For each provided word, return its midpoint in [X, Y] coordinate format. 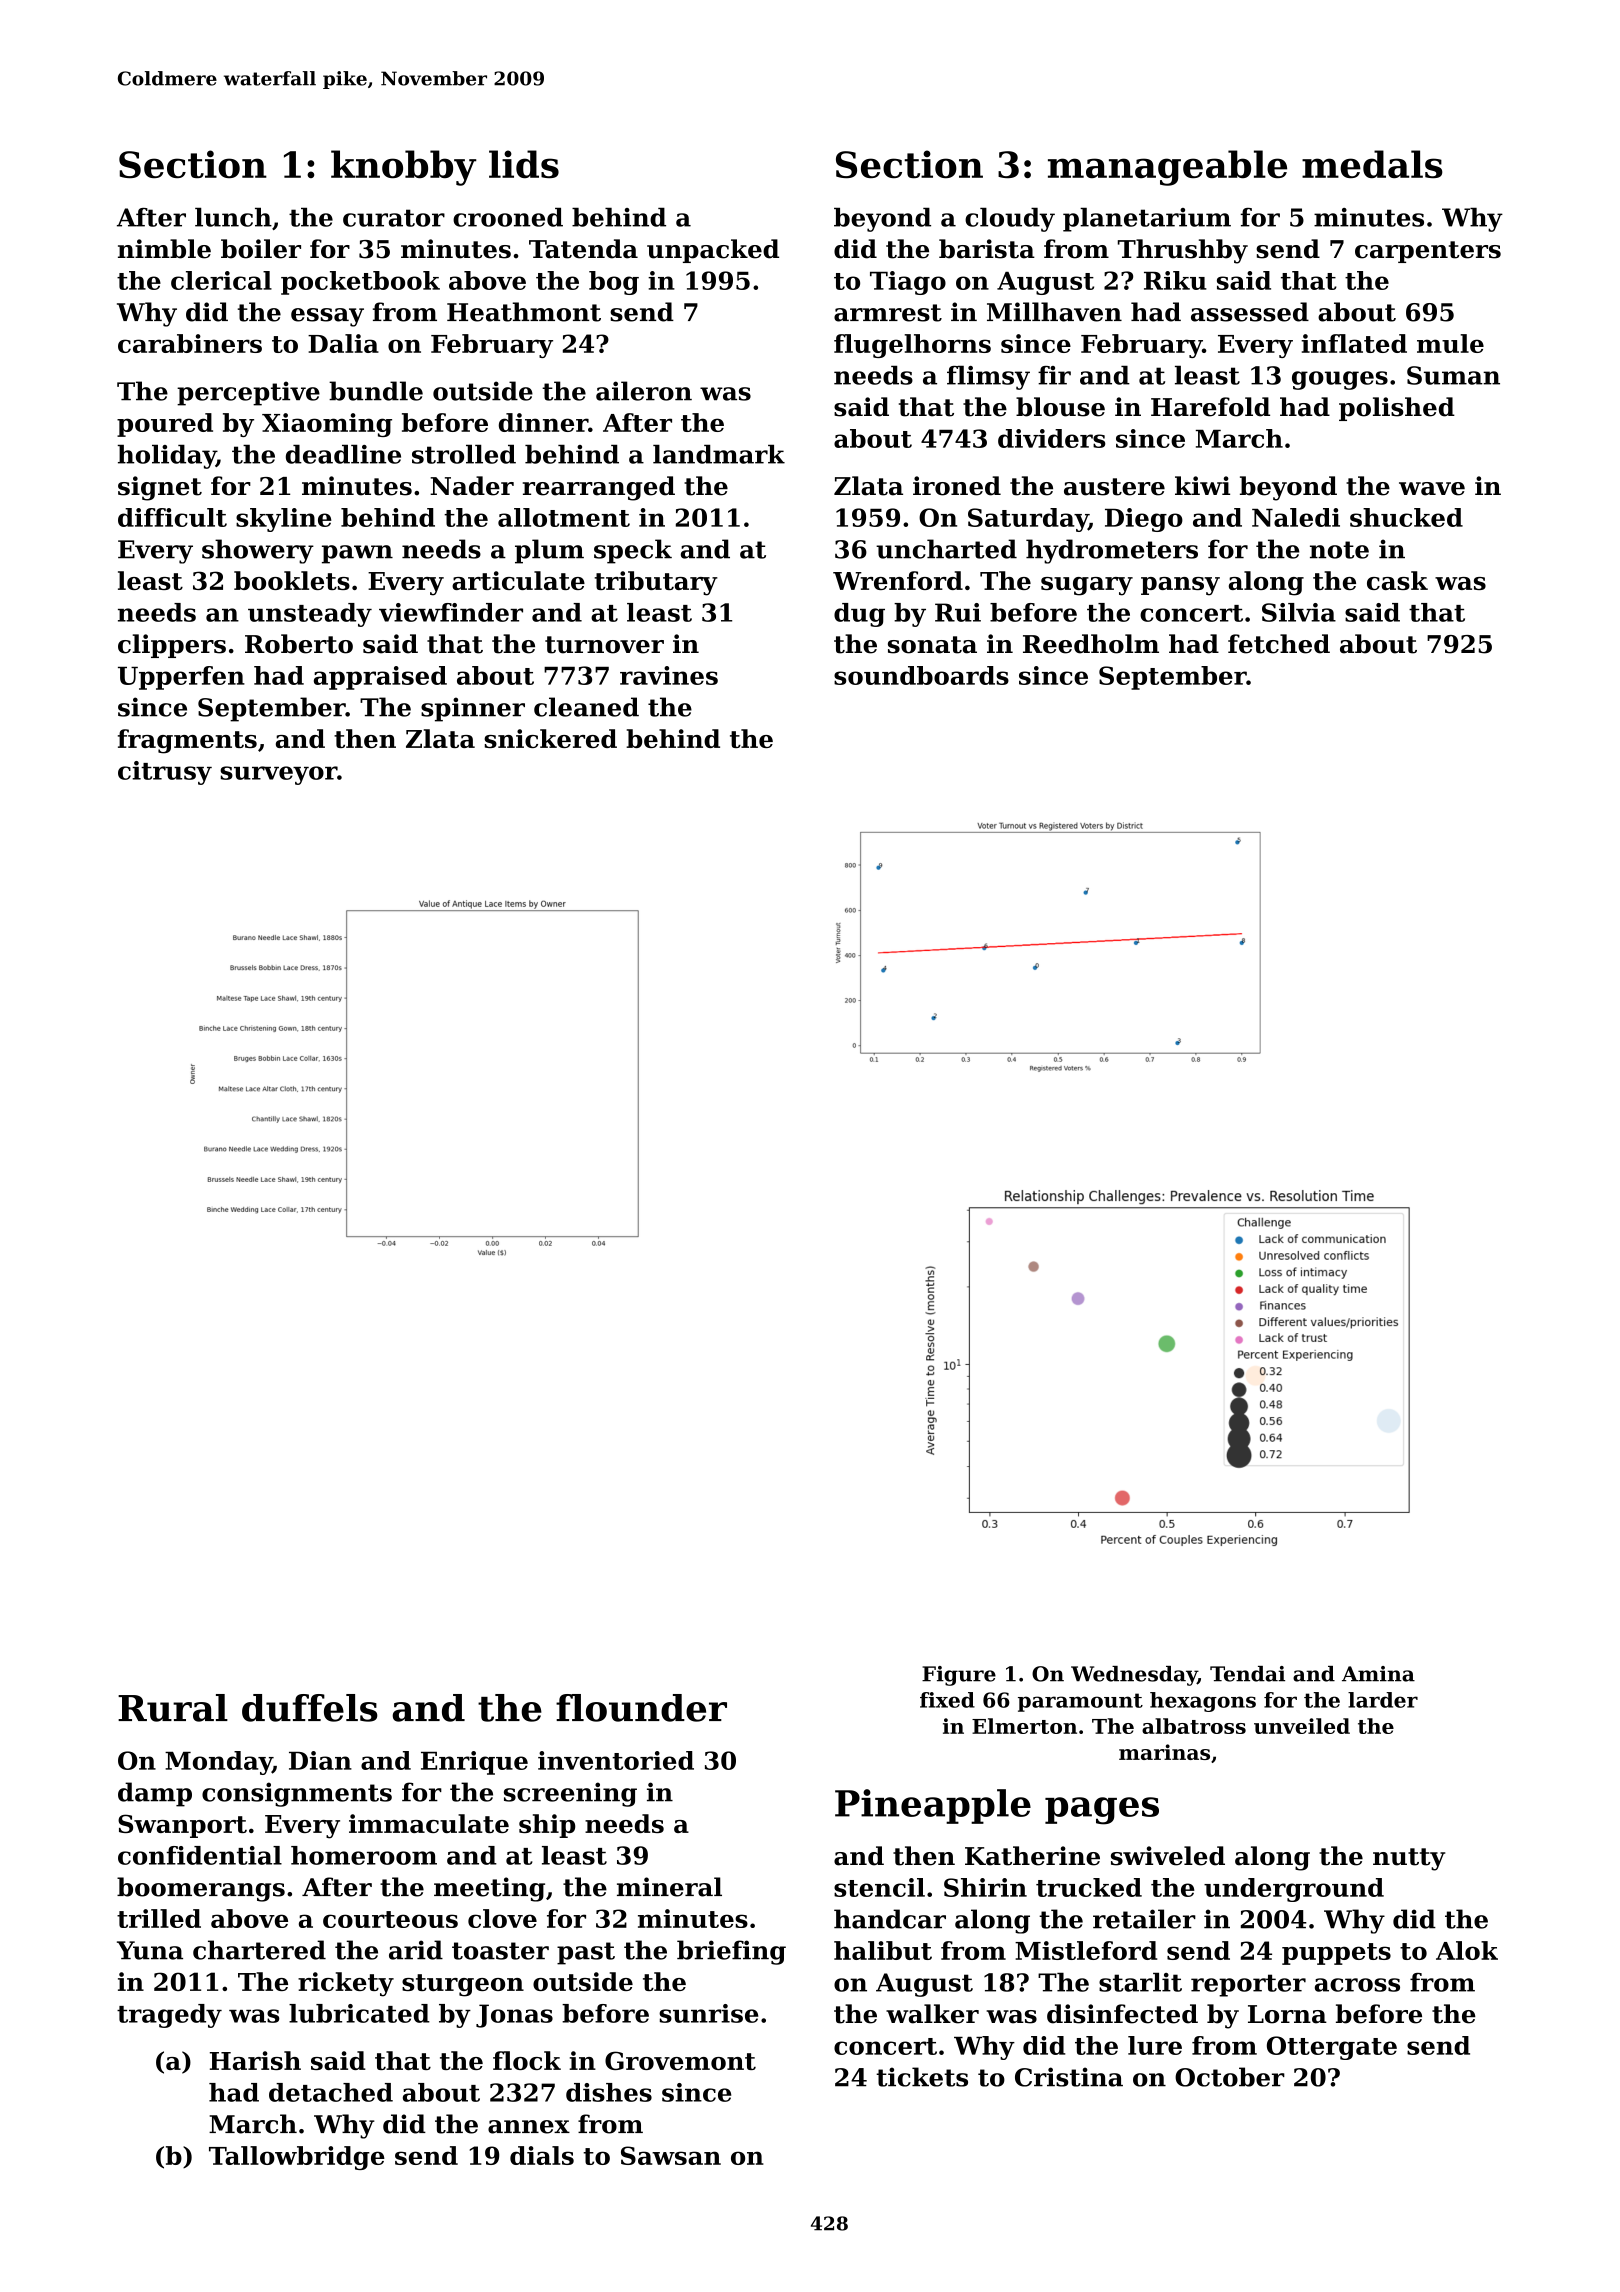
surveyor [278, 775]
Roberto [299, 644]
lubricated [359, 2013]
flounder [641, 1708]
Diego [1144, 520]
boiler [261, 249]
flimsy [988, 378]
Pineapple [933, 1806]
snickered [550, 738]
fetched [1279, 644]
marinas [1164, 1752]
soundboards [921, 675]
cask [1397, 580]
